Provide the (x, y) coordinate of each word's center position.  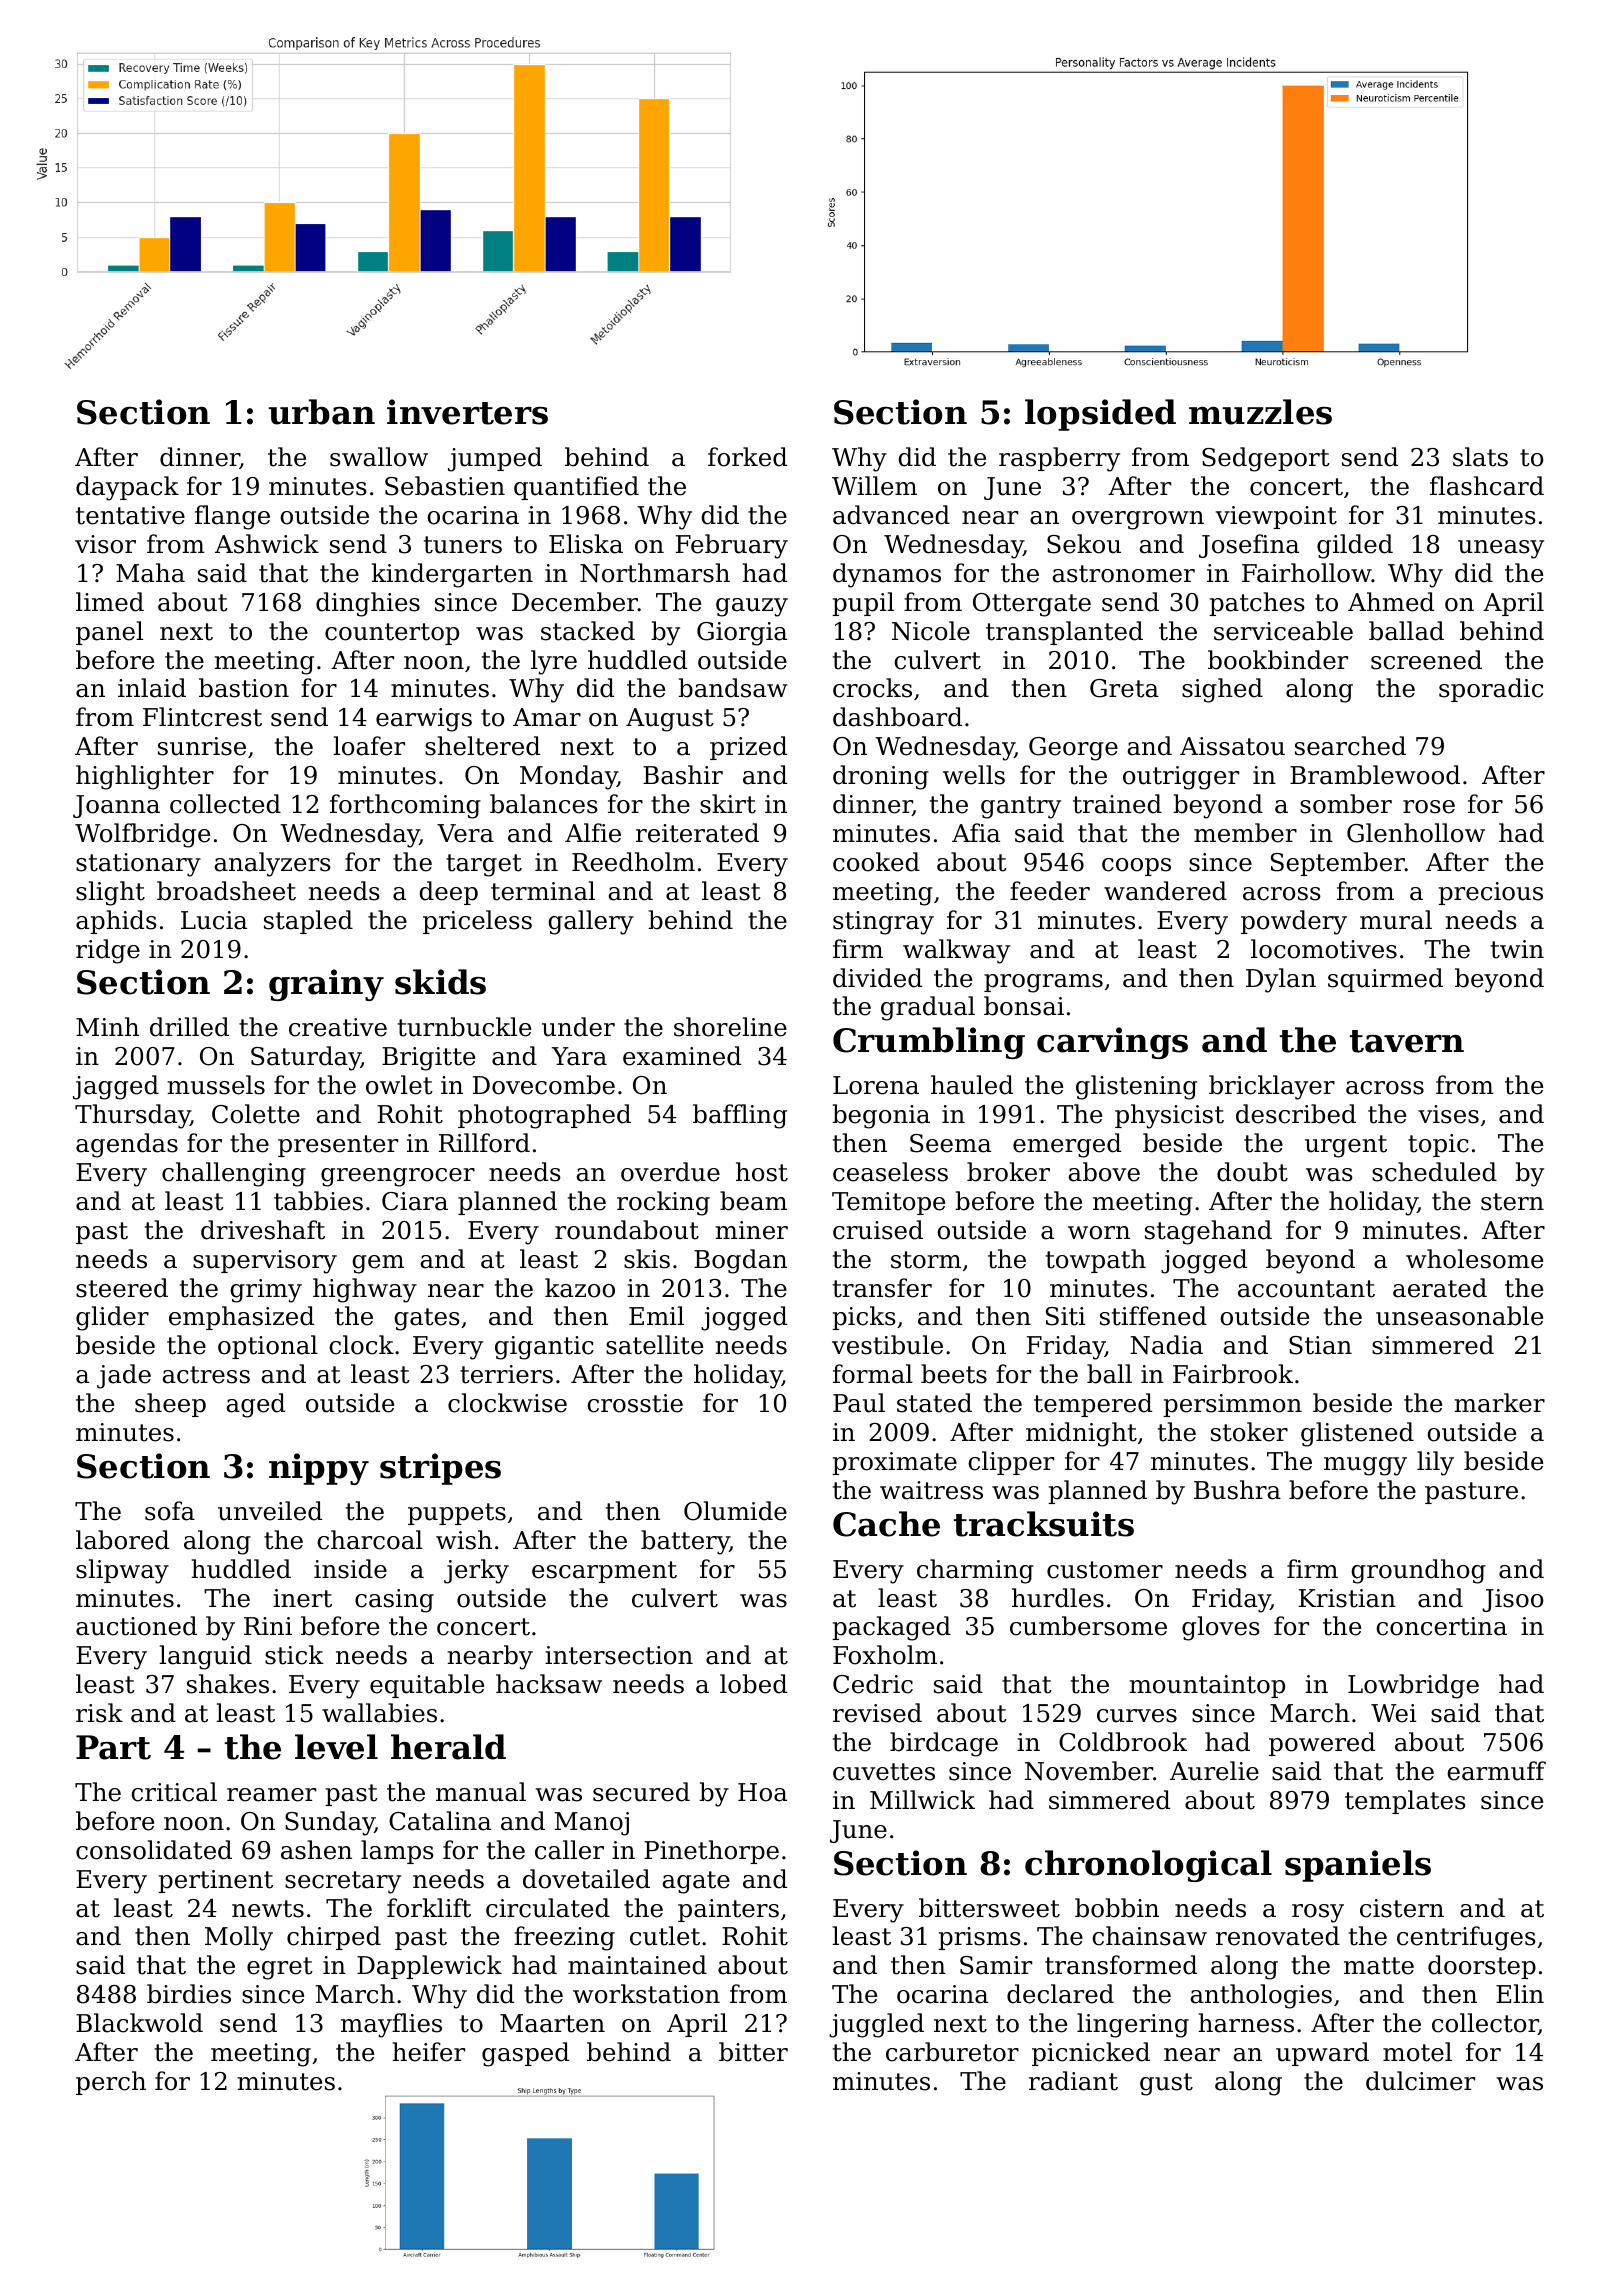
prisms (979, 1938)
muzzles (1260, 412)
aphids (116, 922)
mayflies (391, 2025)
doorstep (1482, 1967)
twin (1517, 949)
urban (321, 412)
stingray (883, 923)
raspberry (1059, 459)
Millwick (922, 1800)
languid (205, 1657)
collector (1485, 2024)
